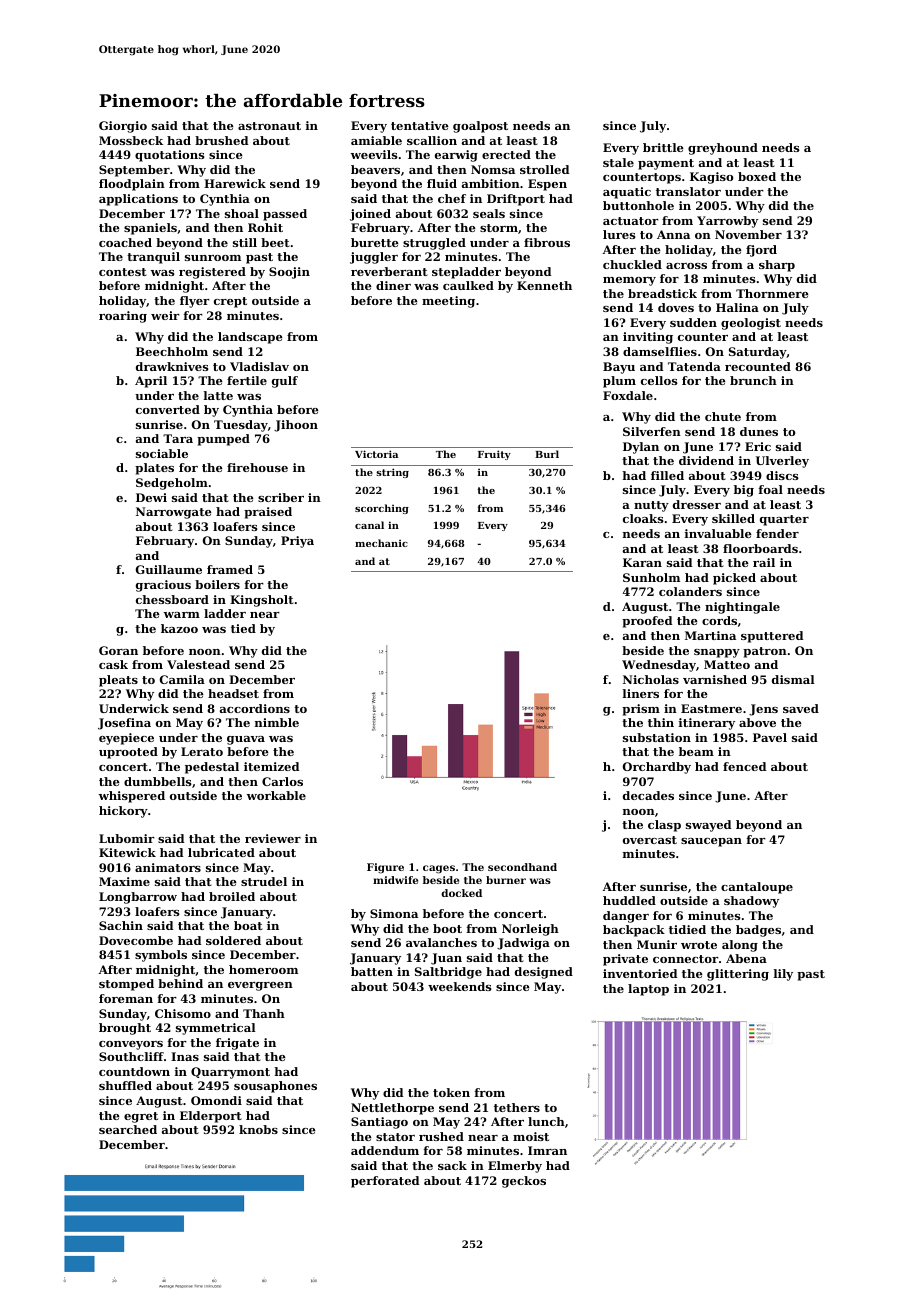 This image has width=924, height=1308. I want to click on astronaut, so click(269, 126).
